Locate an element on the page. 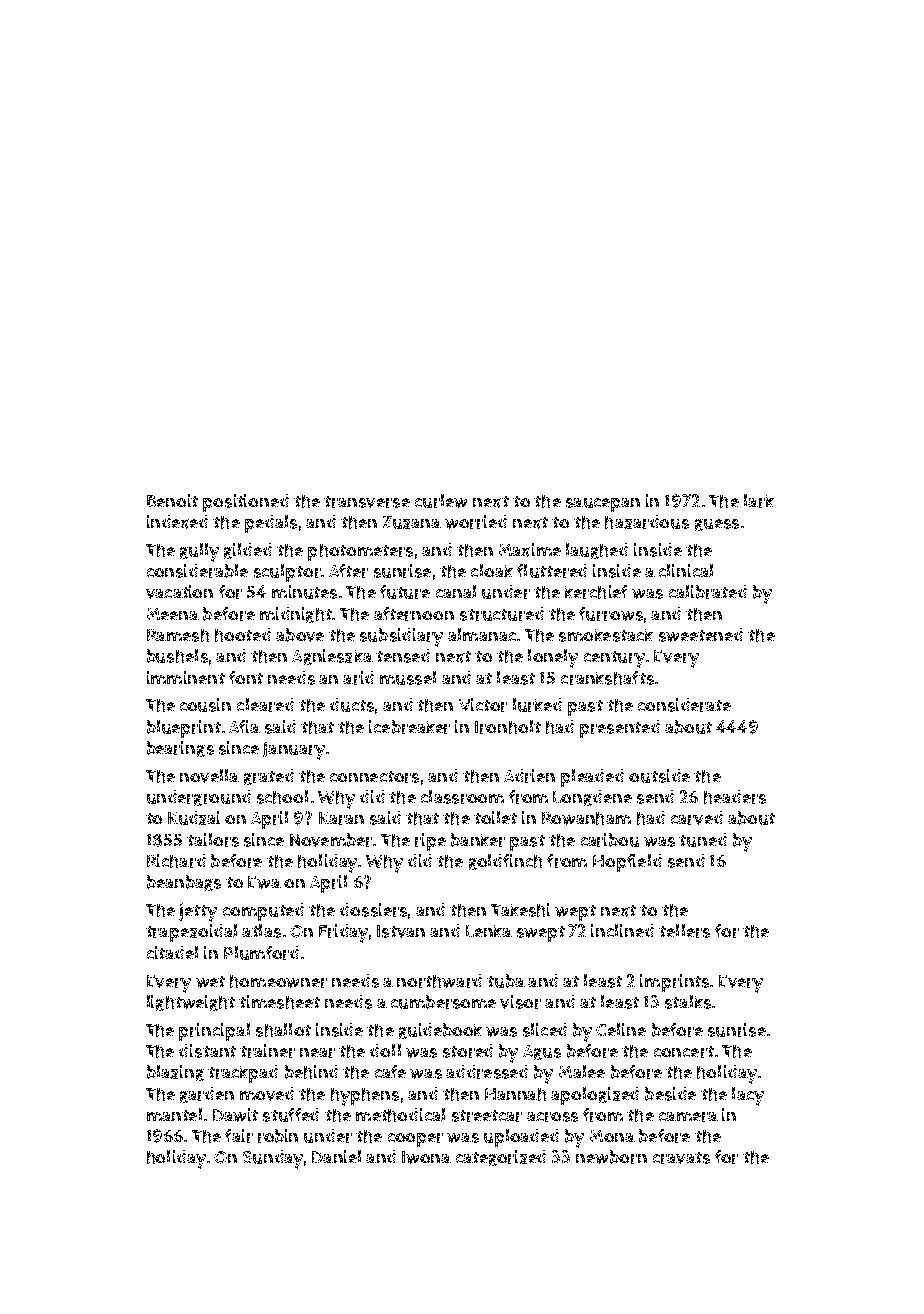 The image size is (924, 1314). considerable is located at coordinates (197, 571).
